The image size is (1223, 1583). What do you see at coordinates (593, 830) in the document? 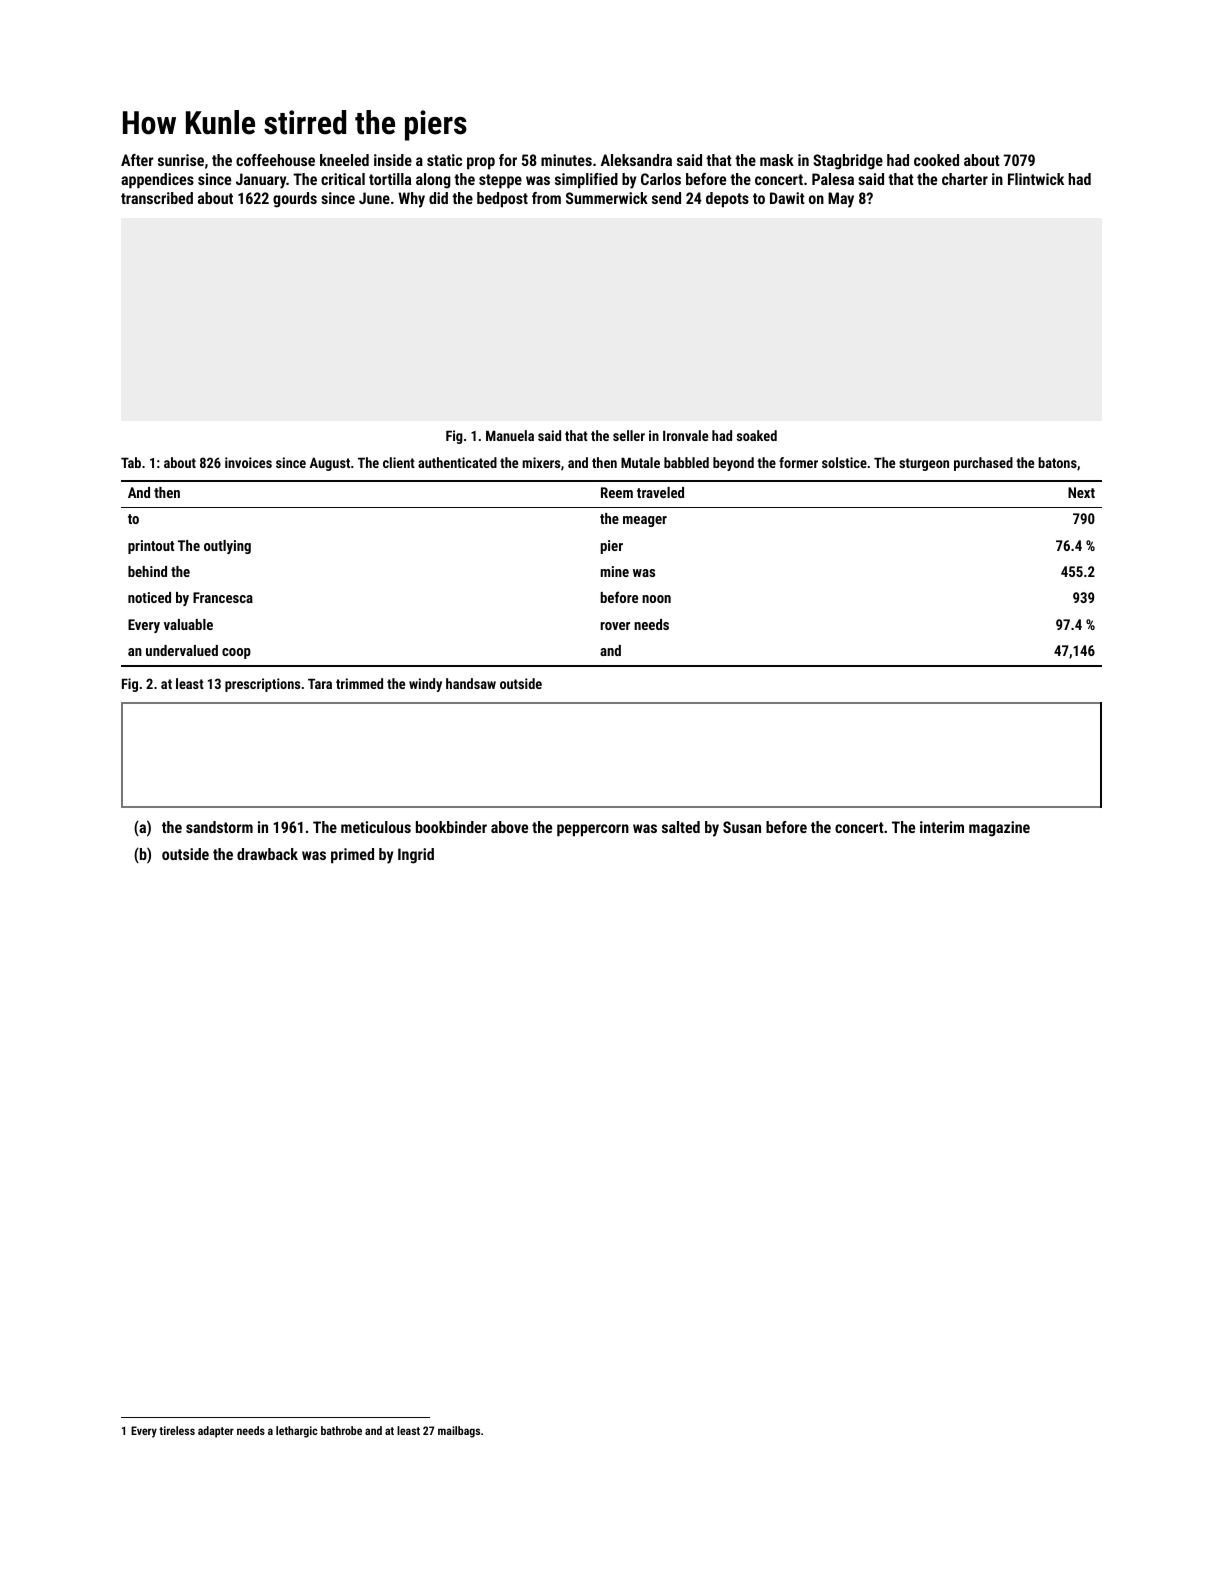
I see `peppercorn` at bounding box center [593, 830].
